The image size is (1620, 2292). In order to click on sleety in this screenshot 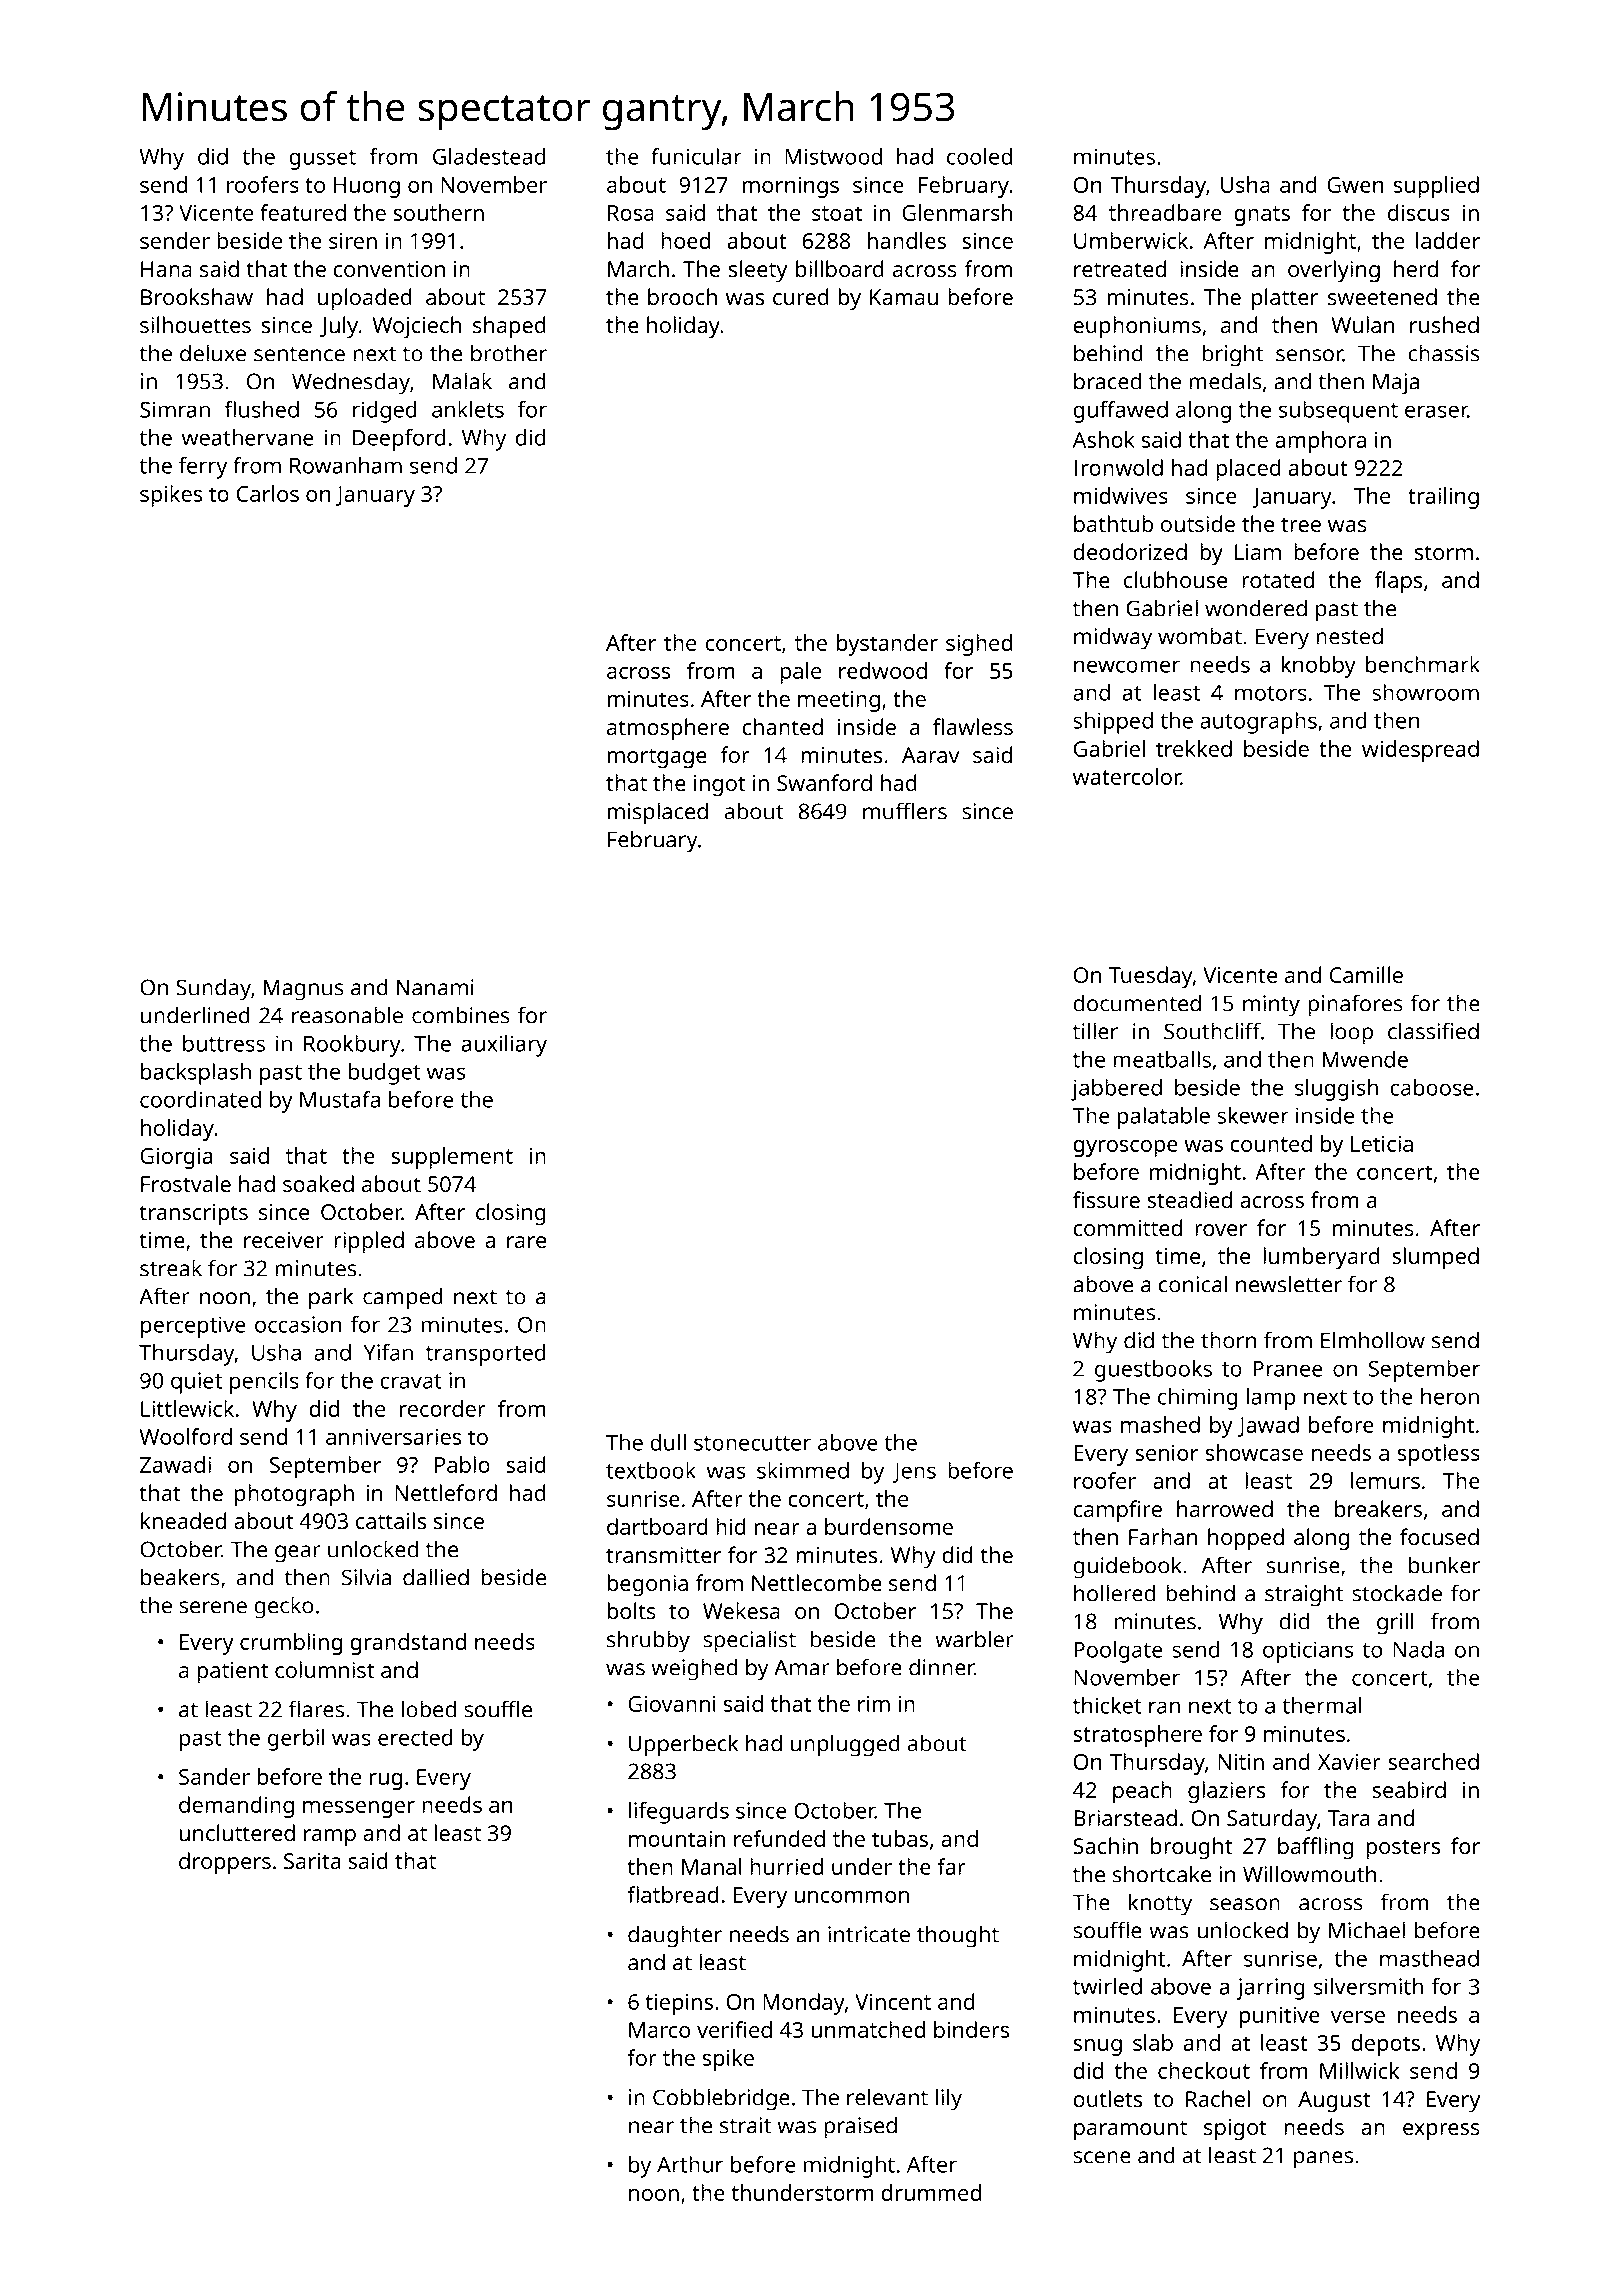, I will do `click(758, 271)`.
